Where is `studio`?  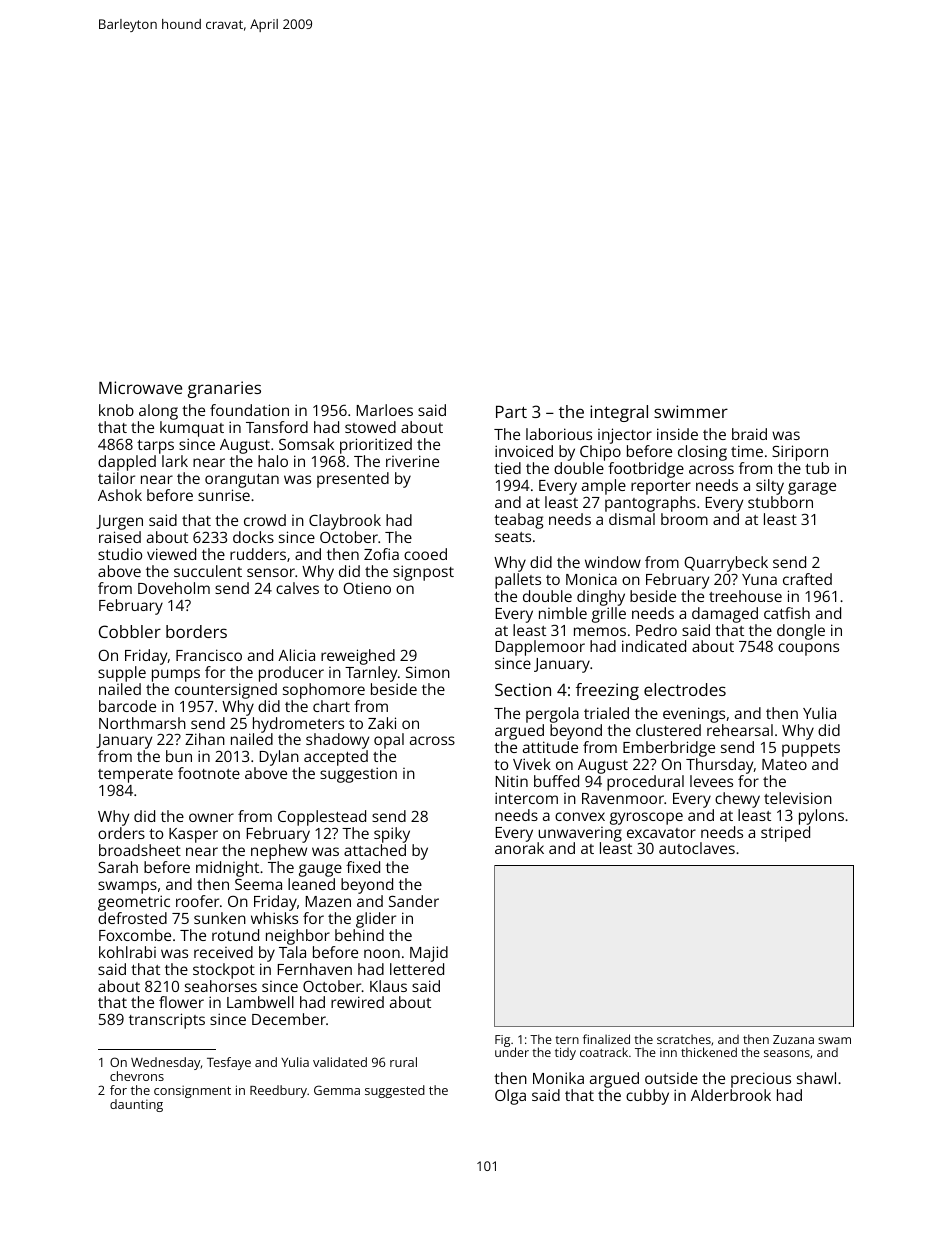 studio is located at coordinates (120, 554).
